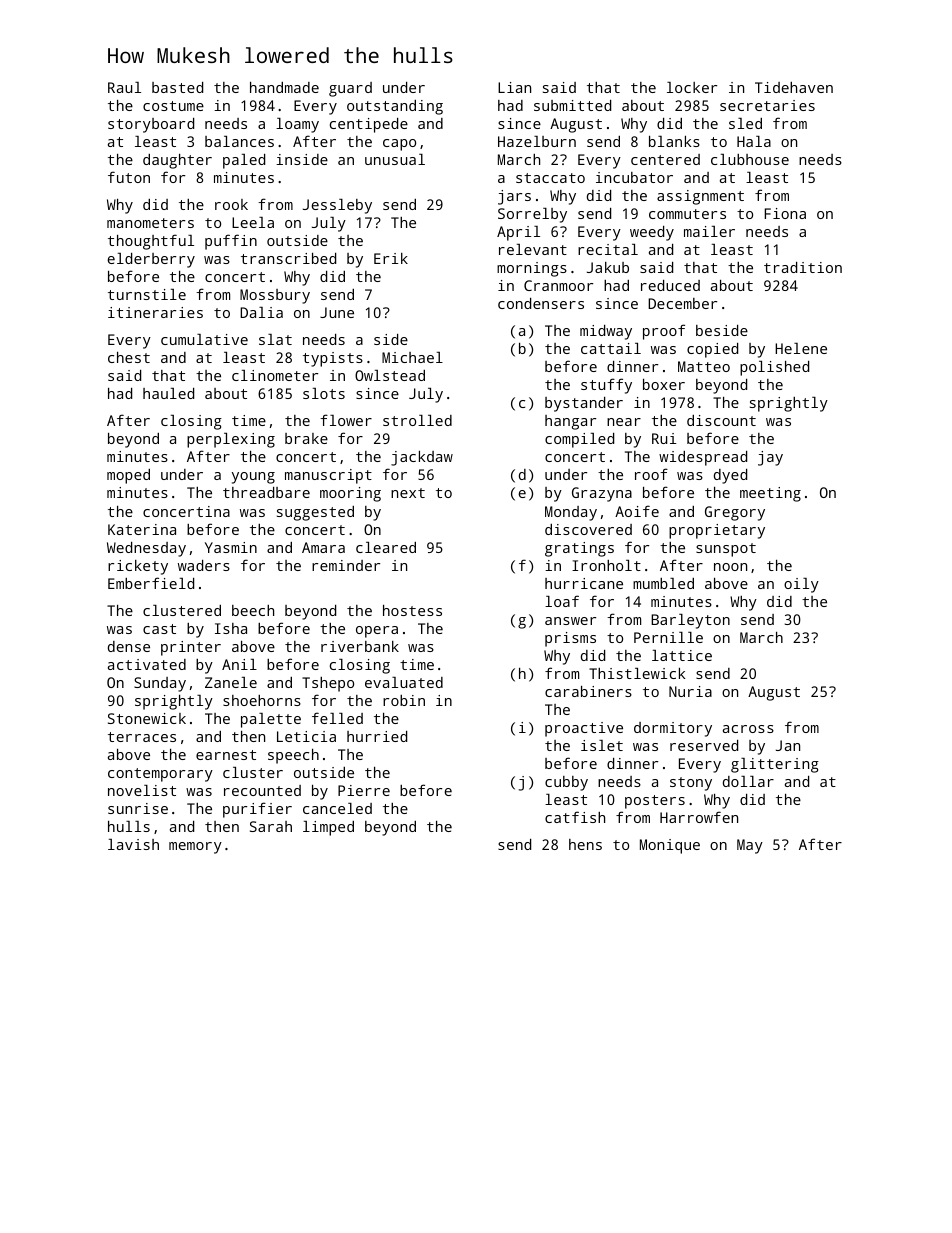  Describe the element at coordinates (721, 420) in the screenshot. I see `discount` at that location.
